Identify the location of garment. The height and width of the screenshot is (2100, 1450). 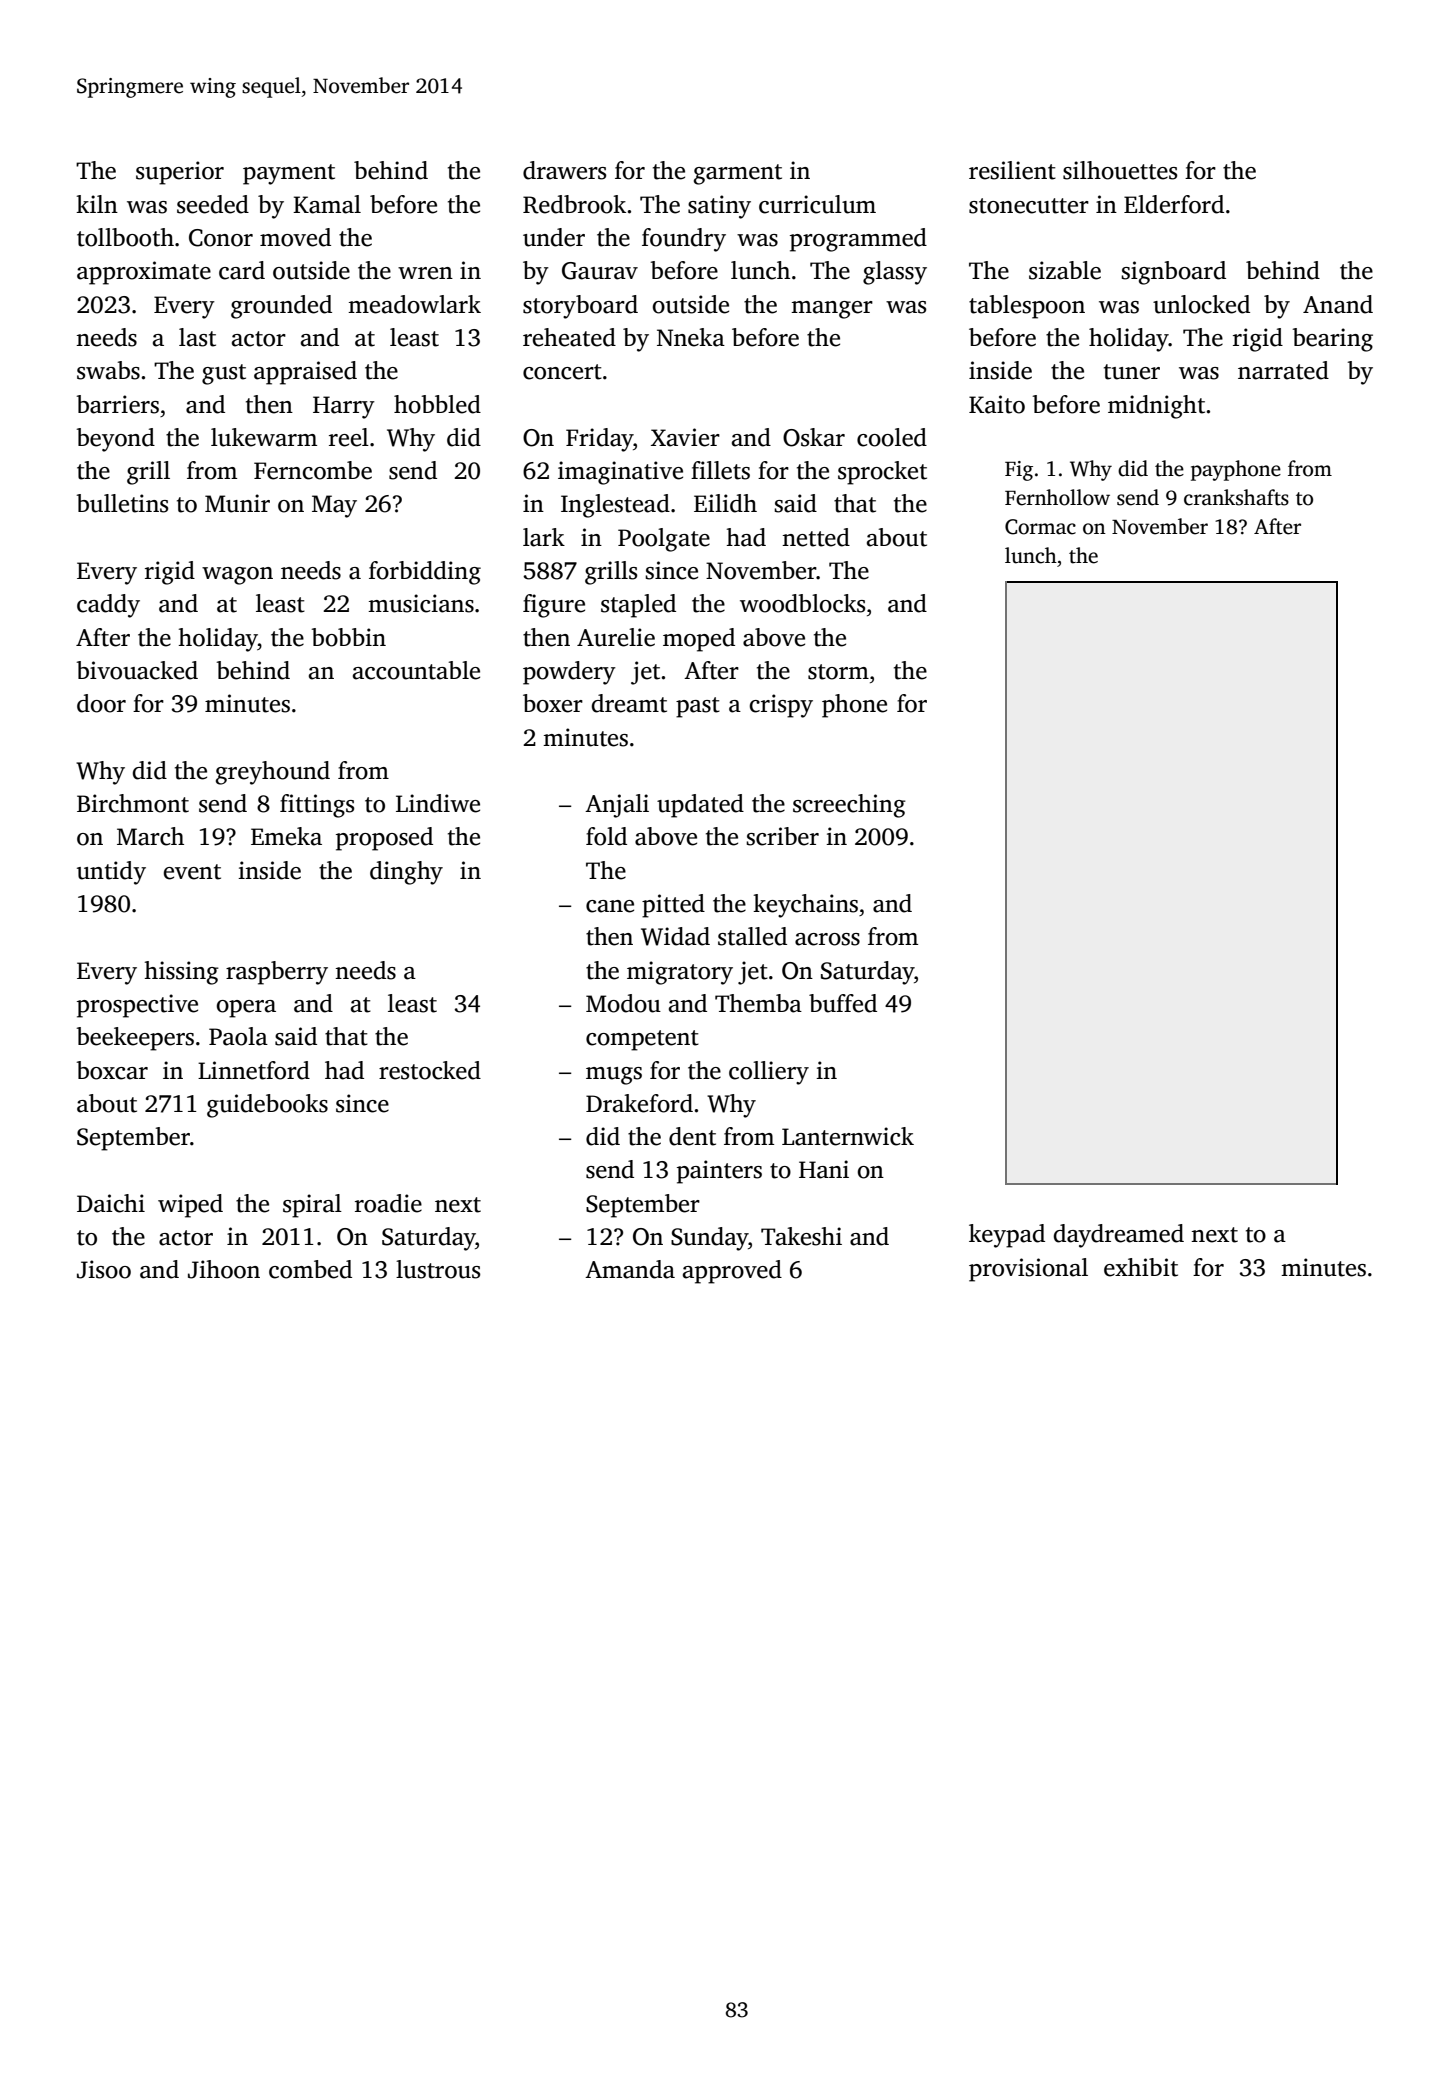
(738, 174).
